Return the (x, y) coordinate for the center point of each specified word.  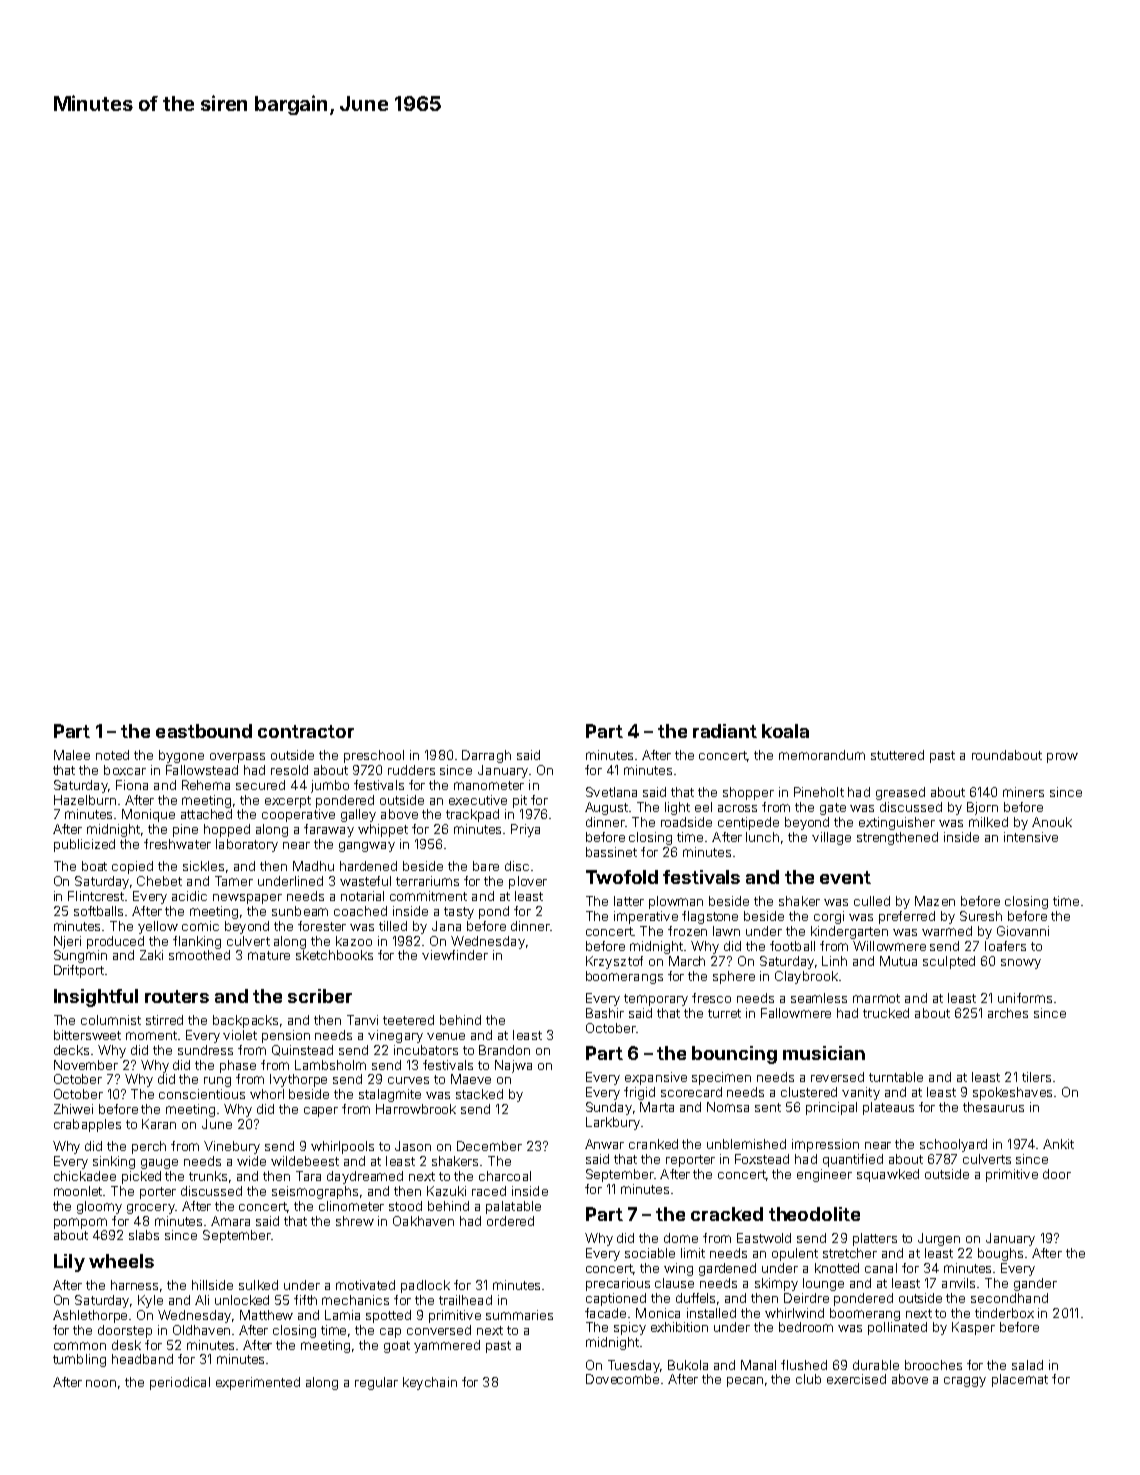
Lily (69, 1263)
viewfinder (455, 955)
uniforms (1025, 998)
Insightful (96, 998)
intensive (1031, 837)
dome (681, 1238)
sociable (650, 1253)
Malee (72, 755)
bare (486, 866)
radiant (725, 731)
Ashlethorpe (90, 1316)
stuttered (897, 755)
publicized (84, 845)
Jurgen (939, 1239)
